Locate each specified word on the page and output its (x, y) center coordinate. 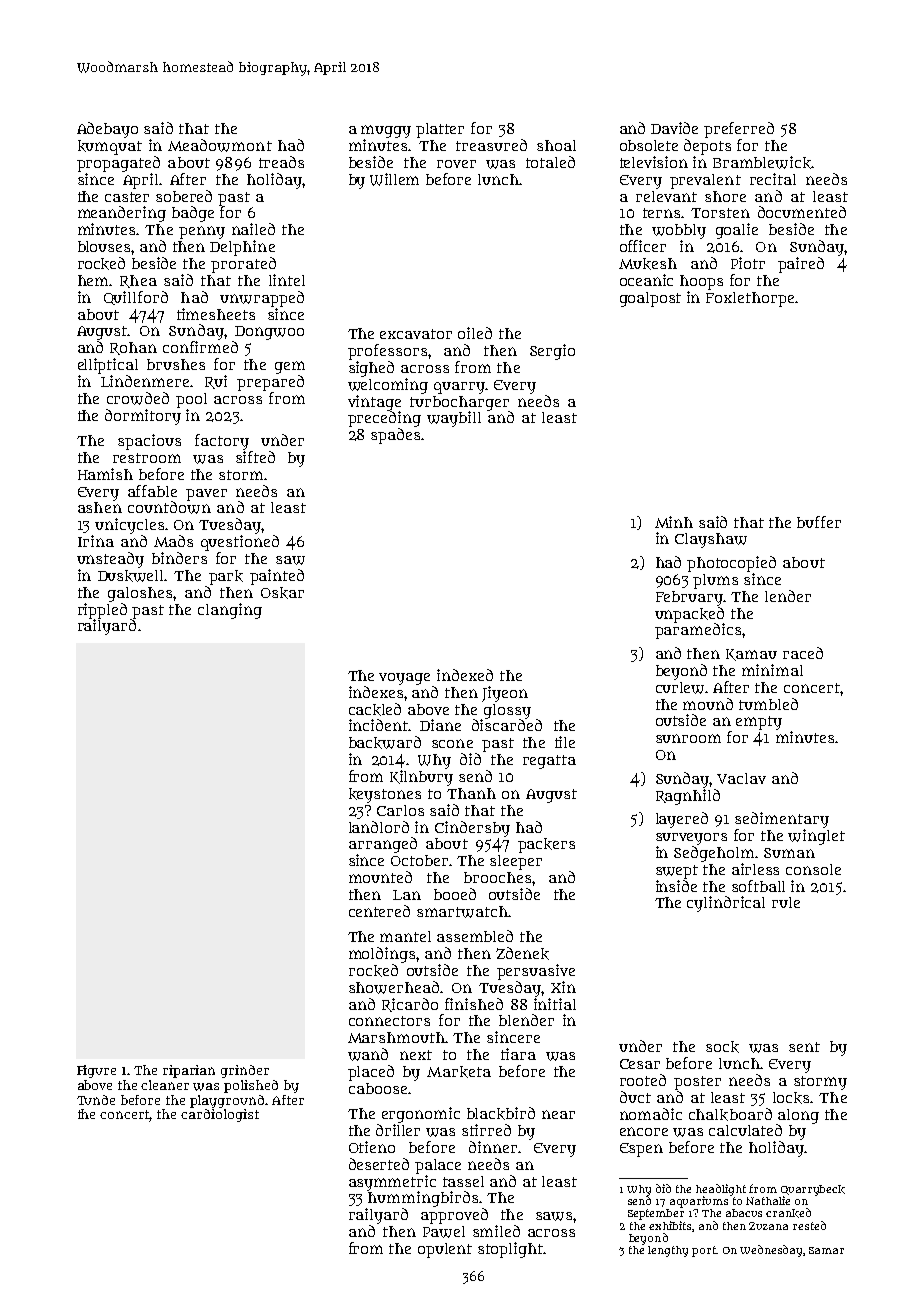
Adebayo (107, 130)
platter (440, 130)
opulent (445, 1250)
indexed (465, 675)
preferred (739, 130)
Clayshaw (711, 540)
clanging (230, 611)
